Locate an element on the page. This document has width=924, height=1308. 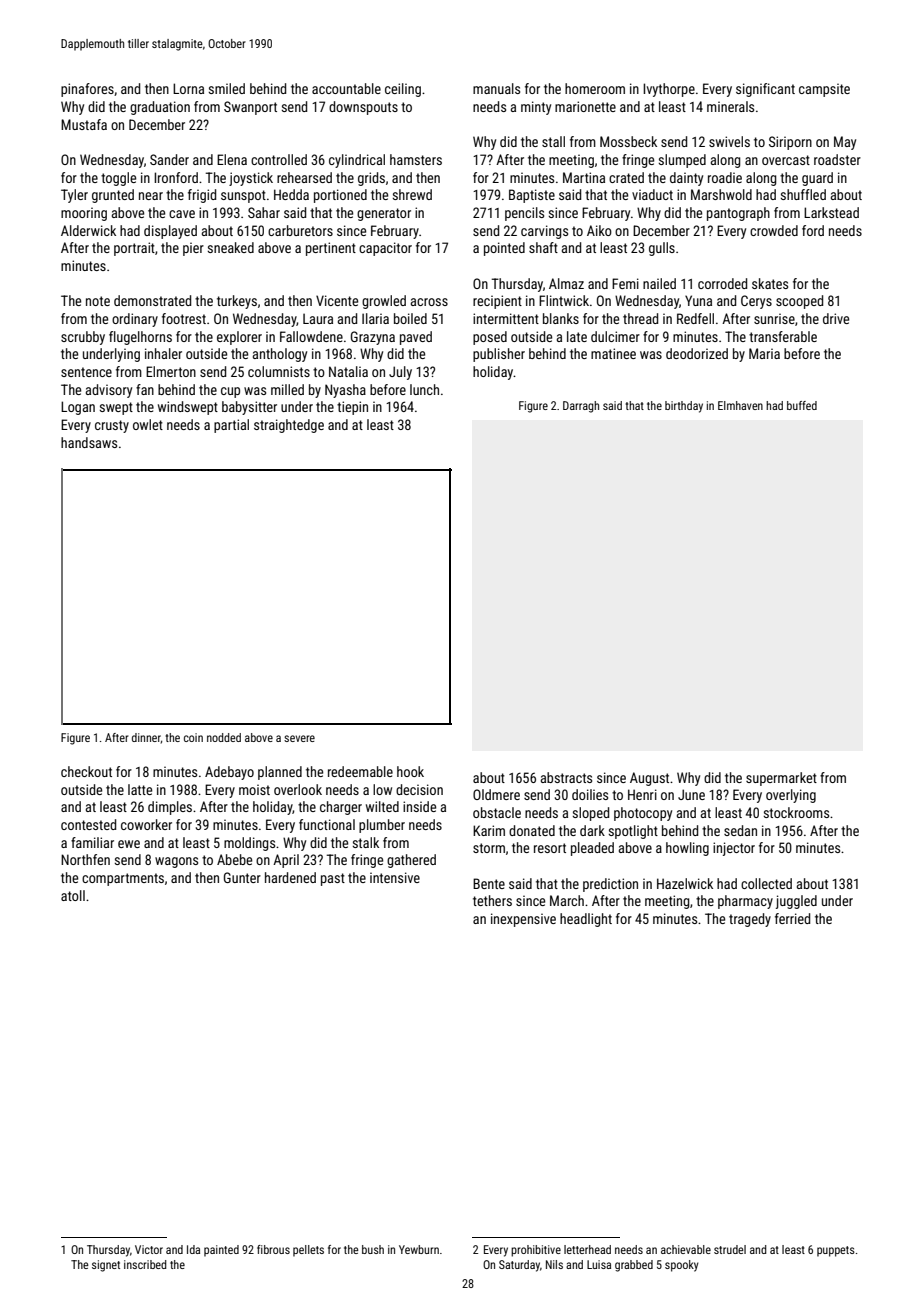
sunrise is located at coordinates (774, 318).
